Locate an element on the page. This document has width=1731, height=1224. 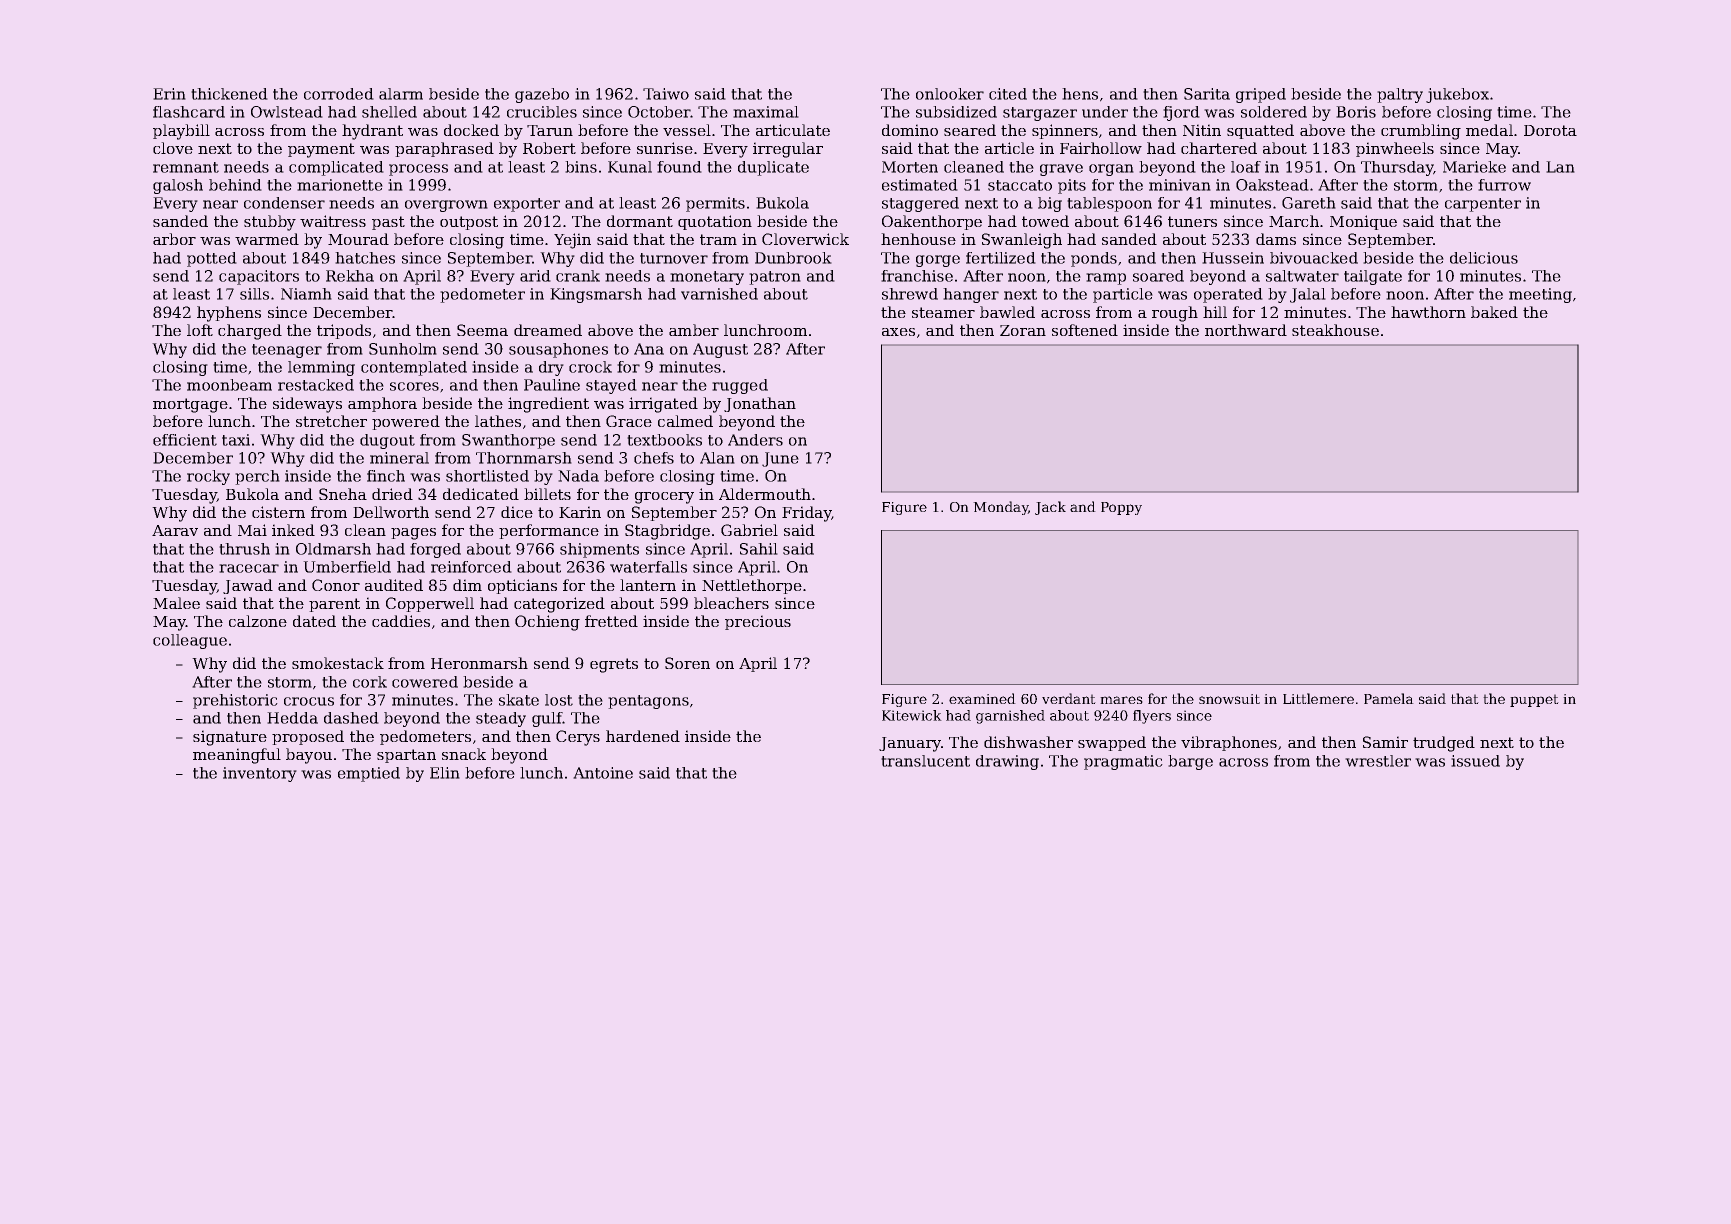
Taiwo is located at coordinates (666, 94).
